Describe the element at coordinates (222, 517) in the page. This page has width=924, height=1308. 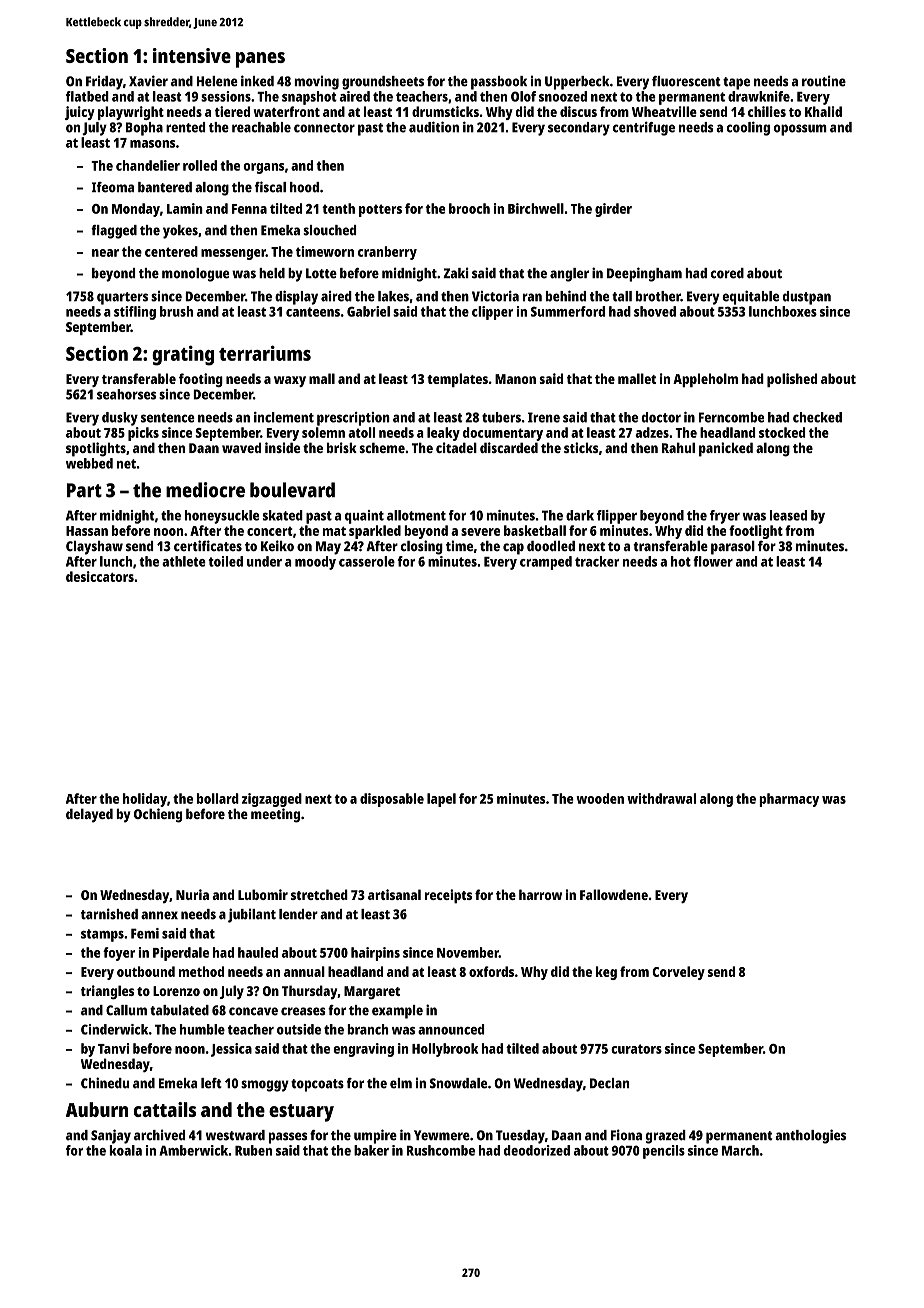
I see `honeysuckle` at that location.
